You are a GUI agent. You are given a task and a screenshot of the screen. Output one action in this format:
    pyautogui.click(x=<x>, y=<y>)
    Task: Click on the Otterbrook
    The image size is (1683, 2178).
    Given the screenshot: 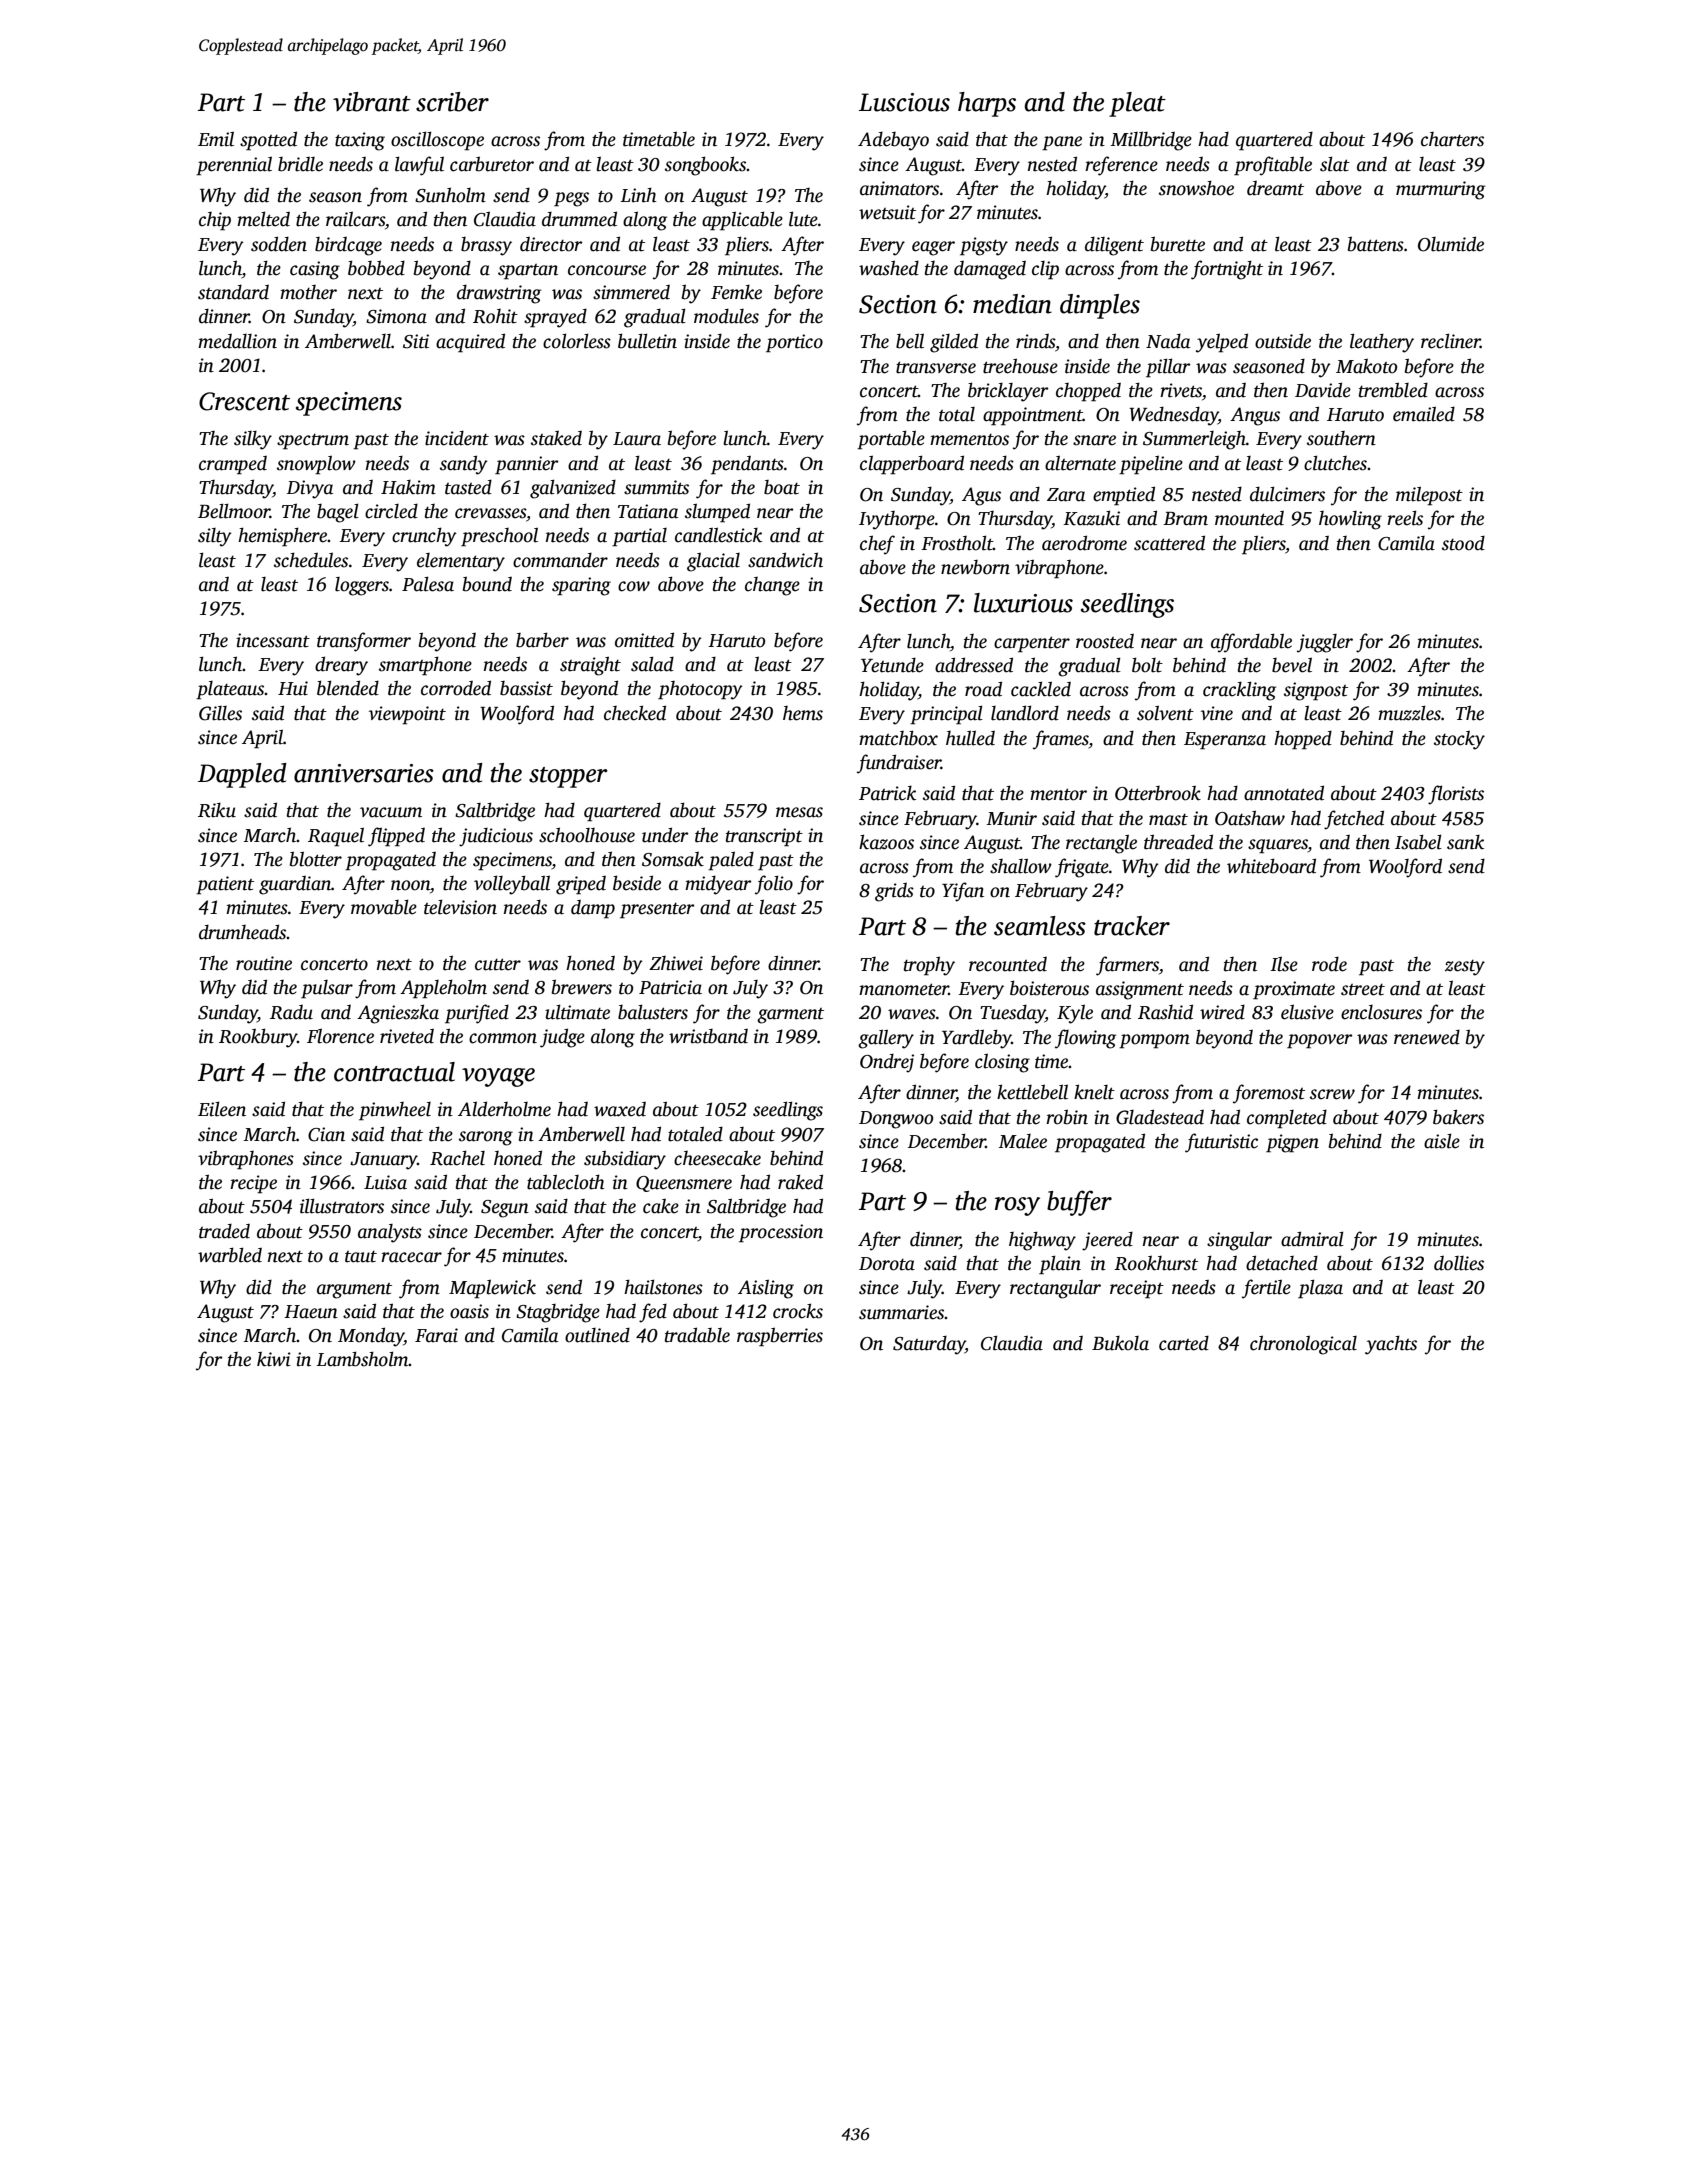 What is the action you would take?
    pyautogui.click(x=1158, y=793)
